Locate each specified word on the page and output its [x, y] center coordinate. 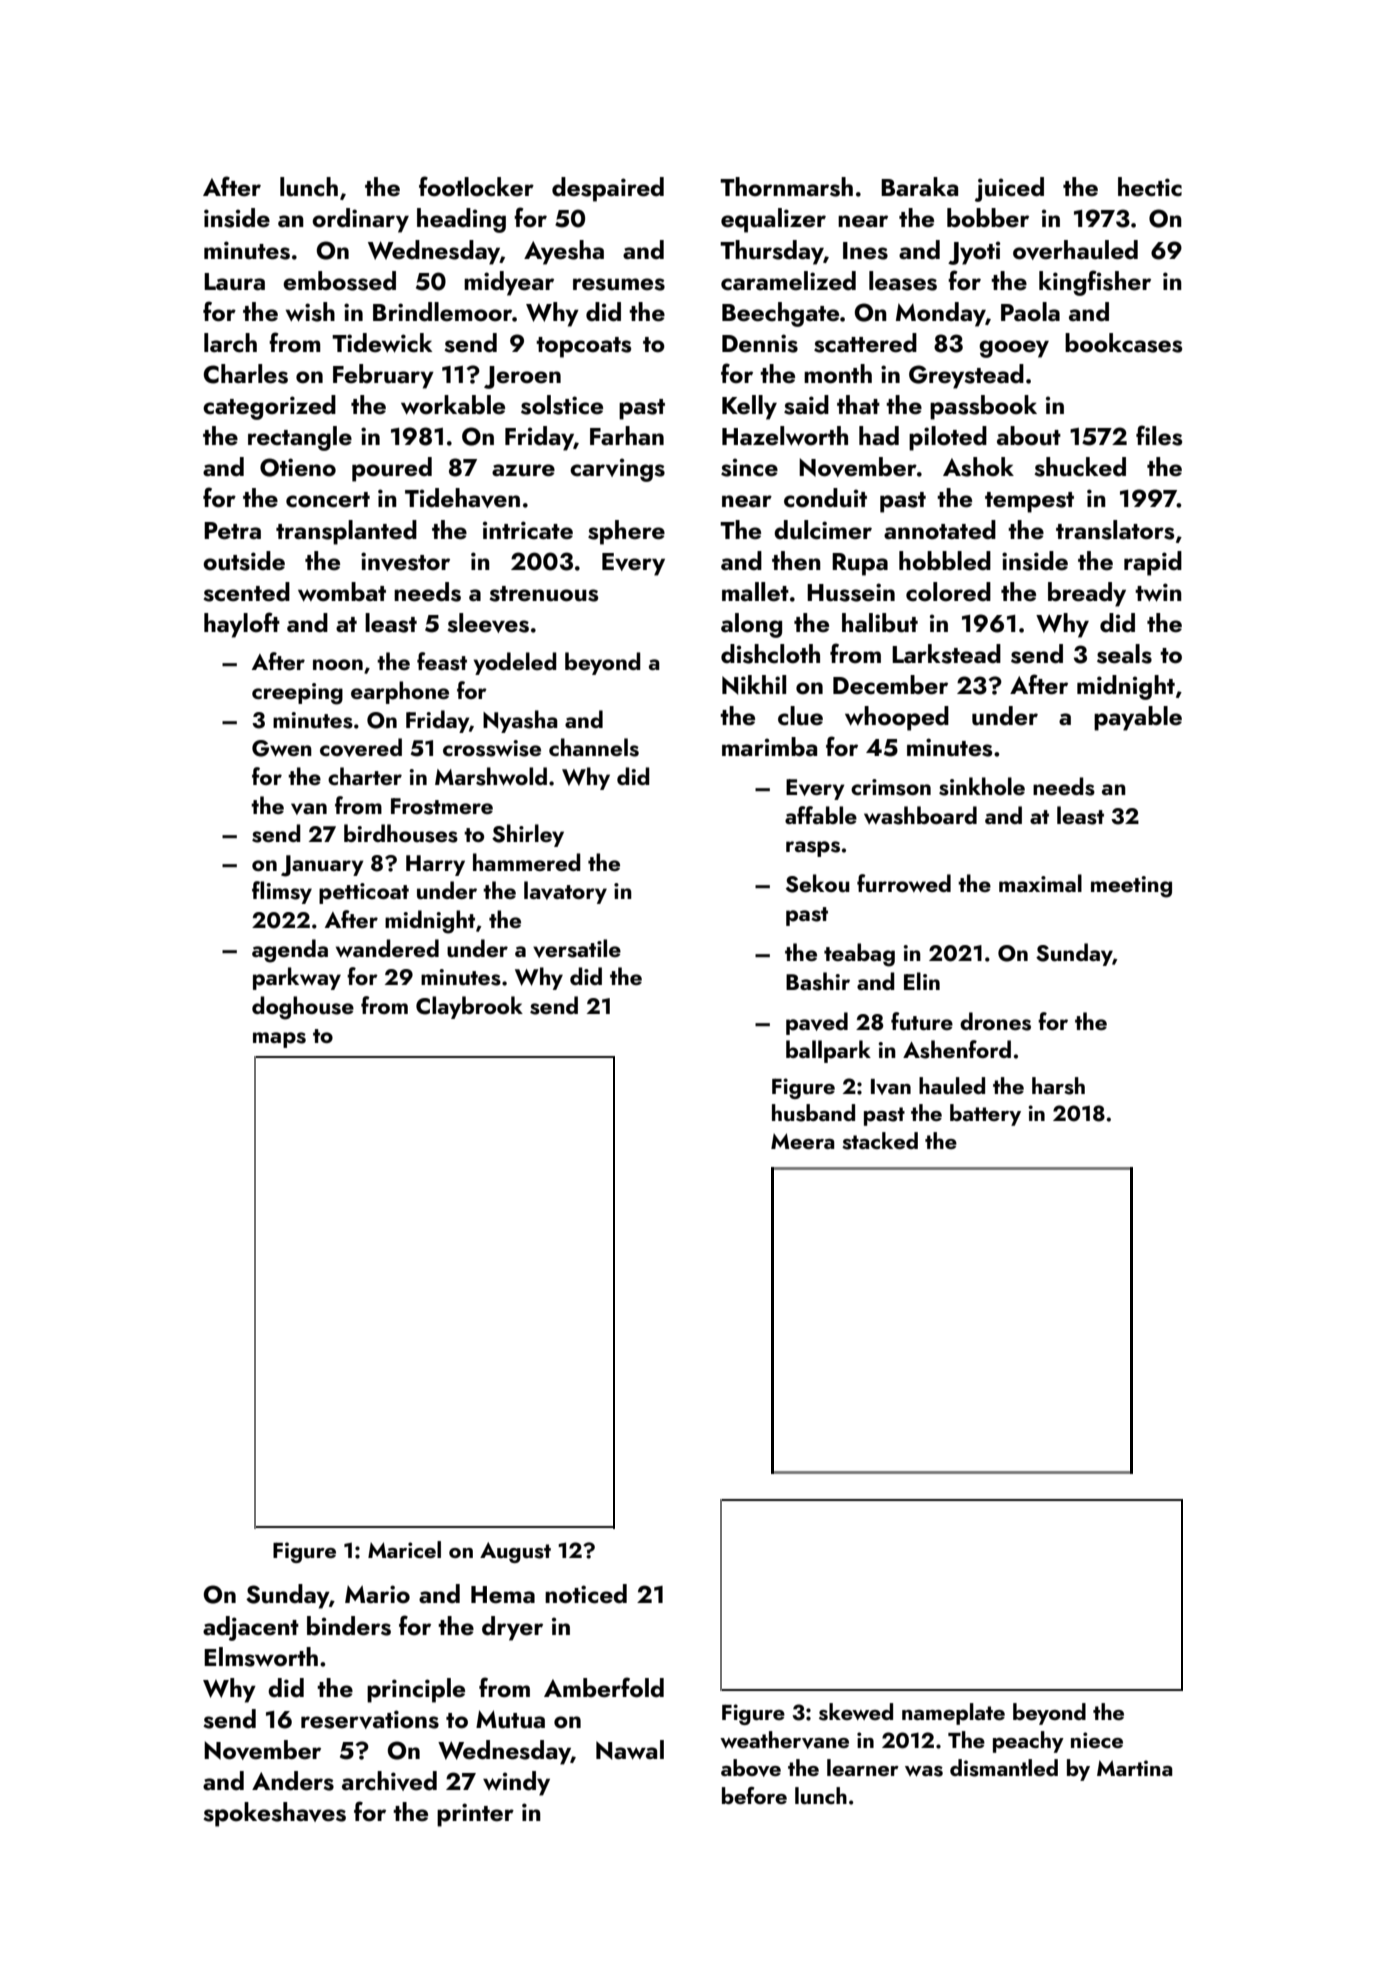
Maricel [404, 1549]
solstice [562, 405]
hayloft [242, 625]
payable [1138, 718]
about [1029, 436]
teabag [859, 955]
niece [1097, 1740]
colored [948, 592]
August [515, 1552]
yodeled [515, 663]
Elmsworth [261, 1657]
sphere [626, 532]
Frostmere [442, 806]
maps [279, 1040]
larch [230, 343]
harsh [1058, 1086]
